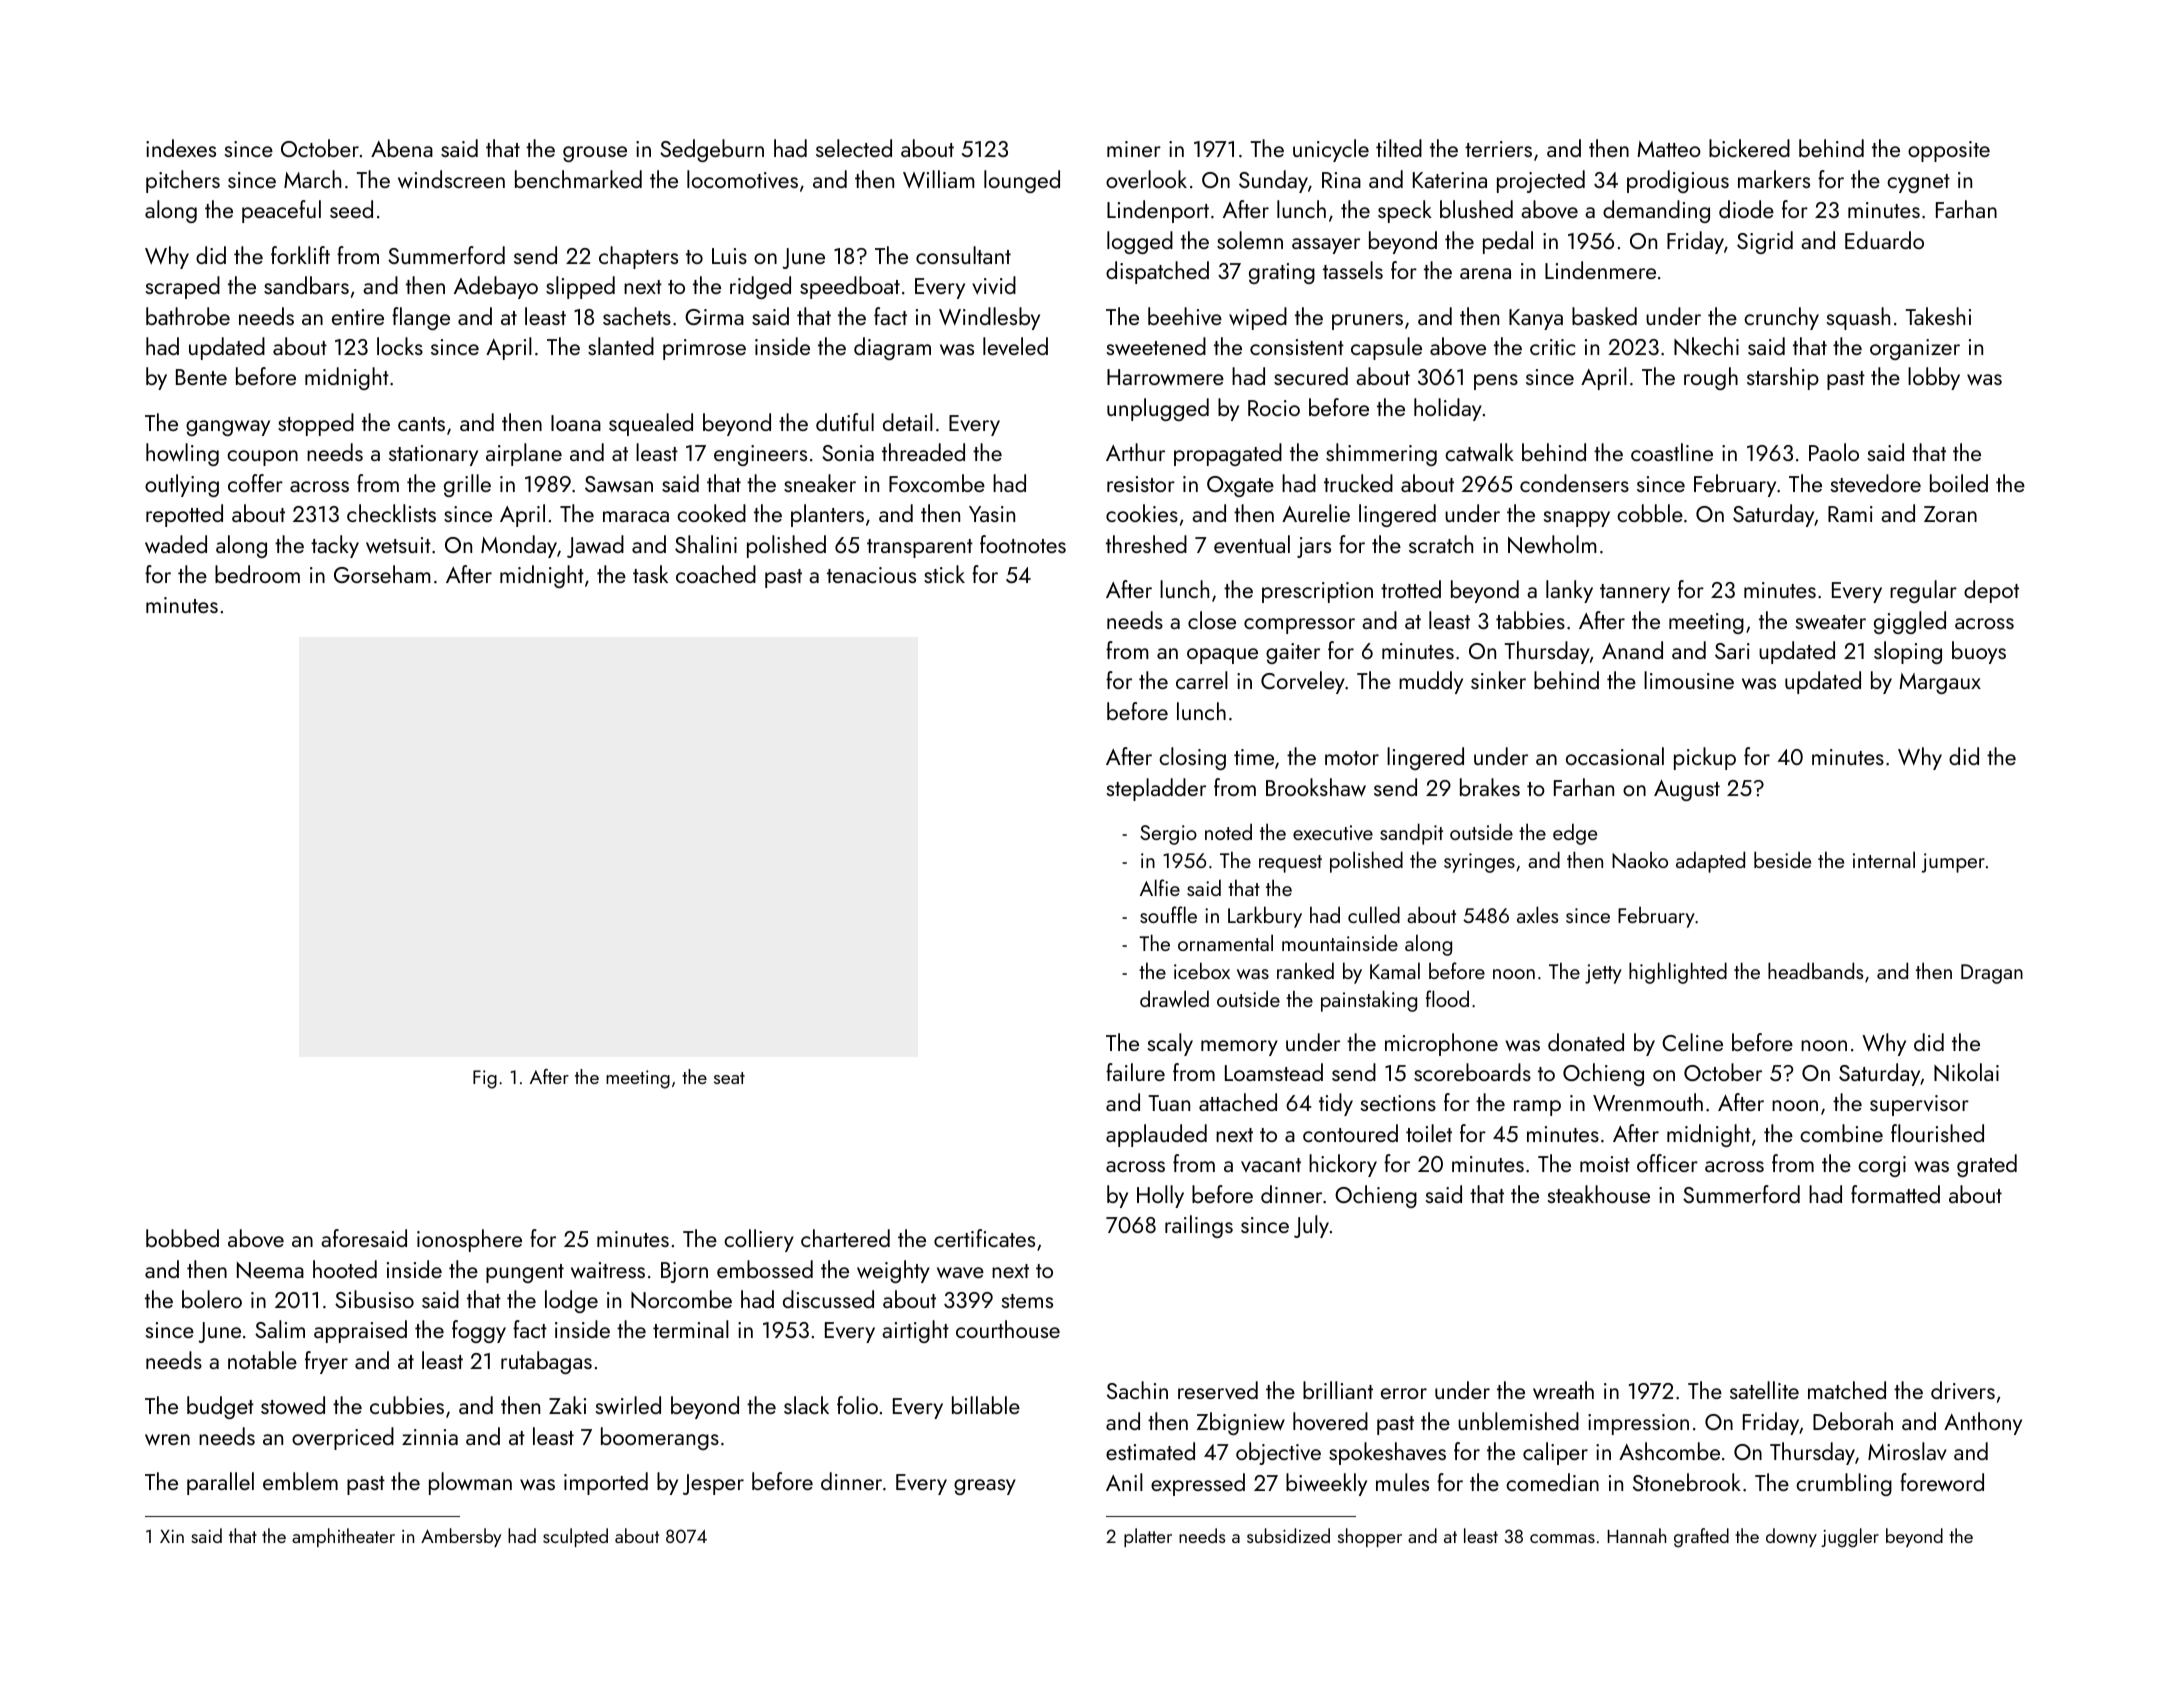 The image size is (2178, 1683). Describe the element at coordinates (1884, 240) in the screenshot. I see `Eduardo` at that location.
